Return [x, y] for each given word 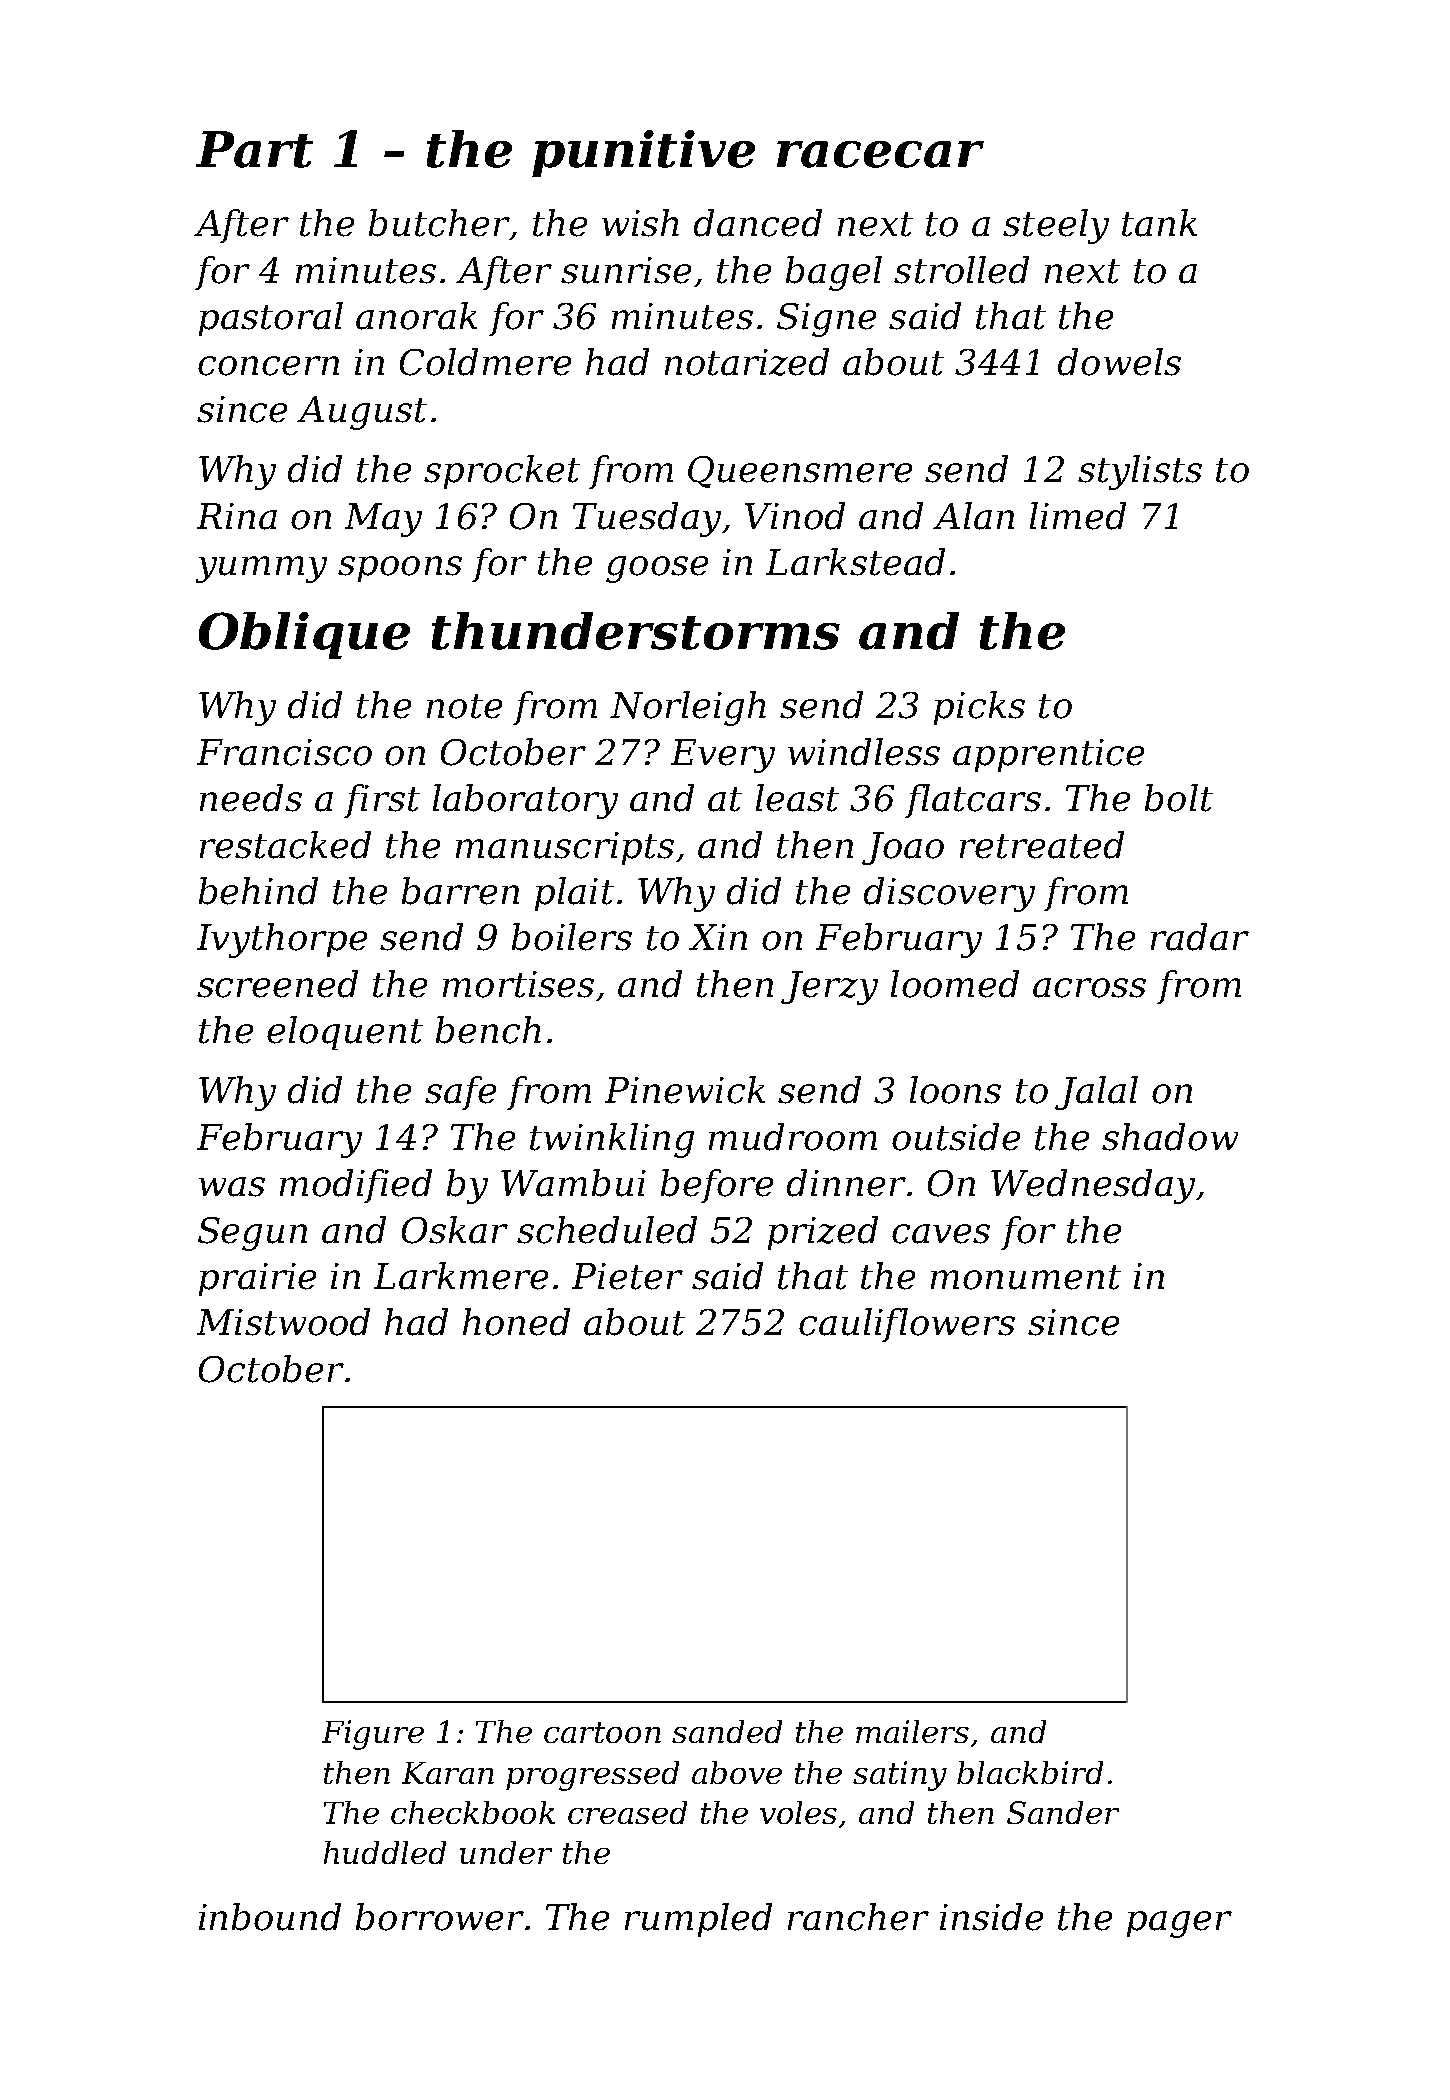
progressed [592, 1776]
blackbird [1030, 1772]
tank [1159, 223]
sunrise [626, 270]
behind [258, 891]
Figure [373, 1735]
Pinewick [685, 1090]
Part [254, 149]
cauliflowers [907, 1325]
